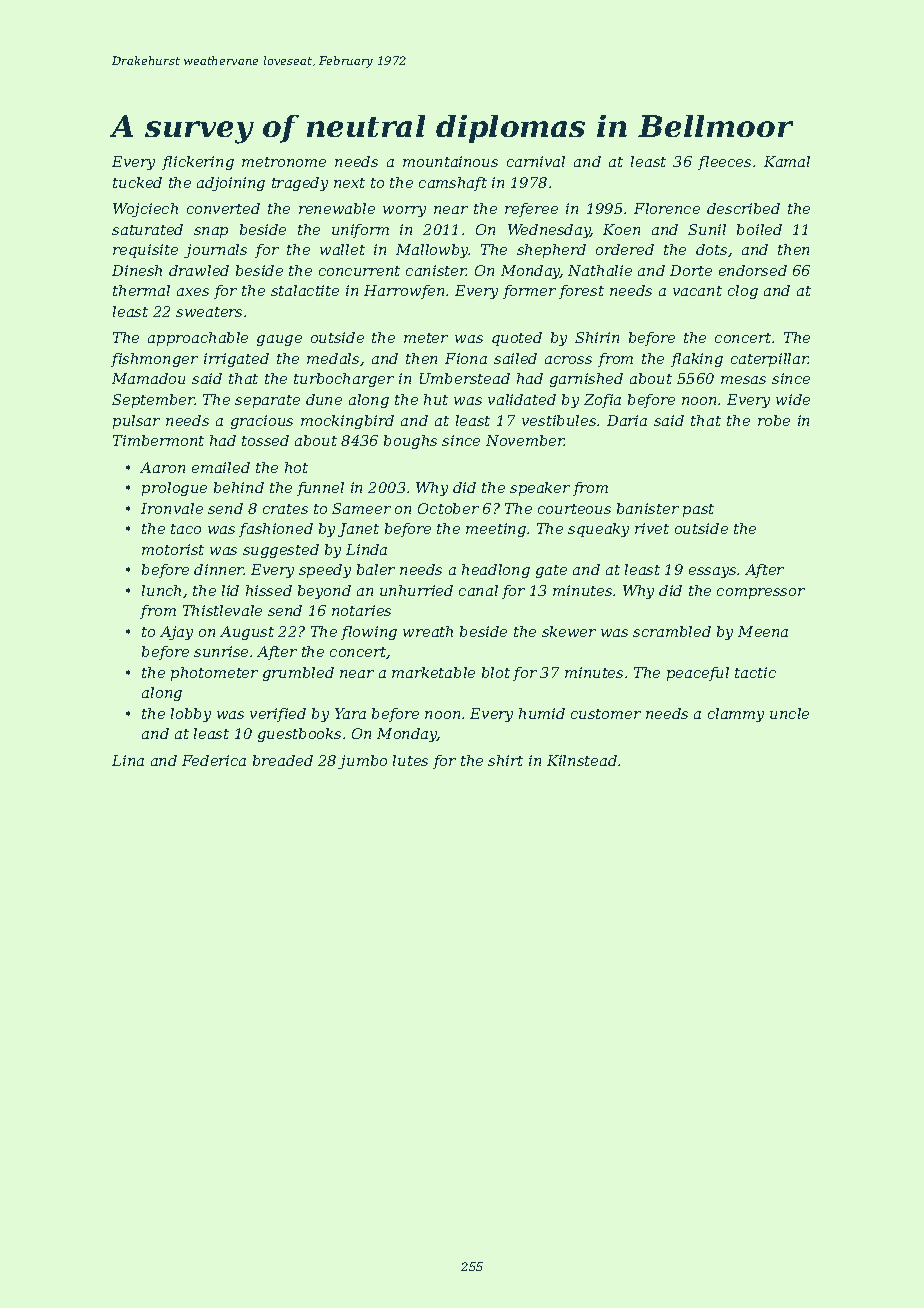 The image size is (924, 1308). I want to click on metronome, so click(284, 162).
